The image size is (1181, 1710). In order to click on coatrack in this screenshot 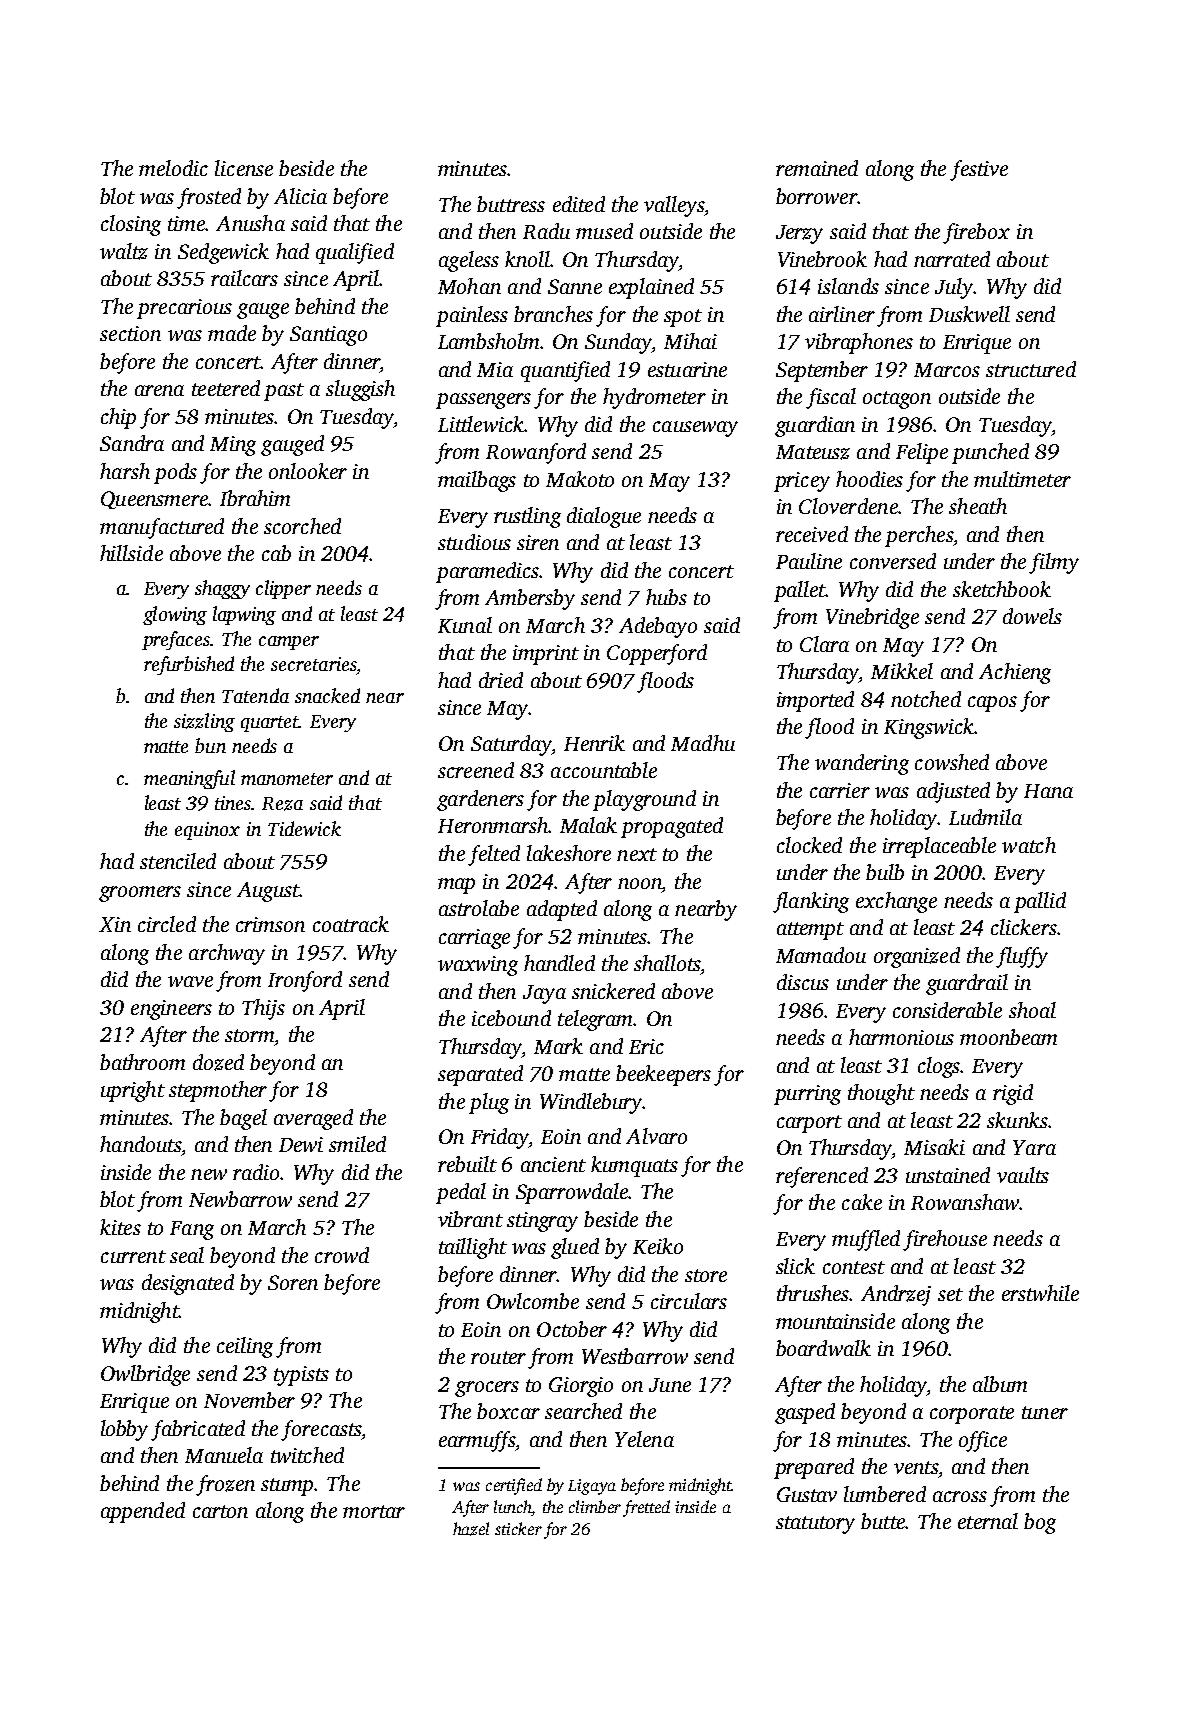, I will do `click(351, 924)`.
